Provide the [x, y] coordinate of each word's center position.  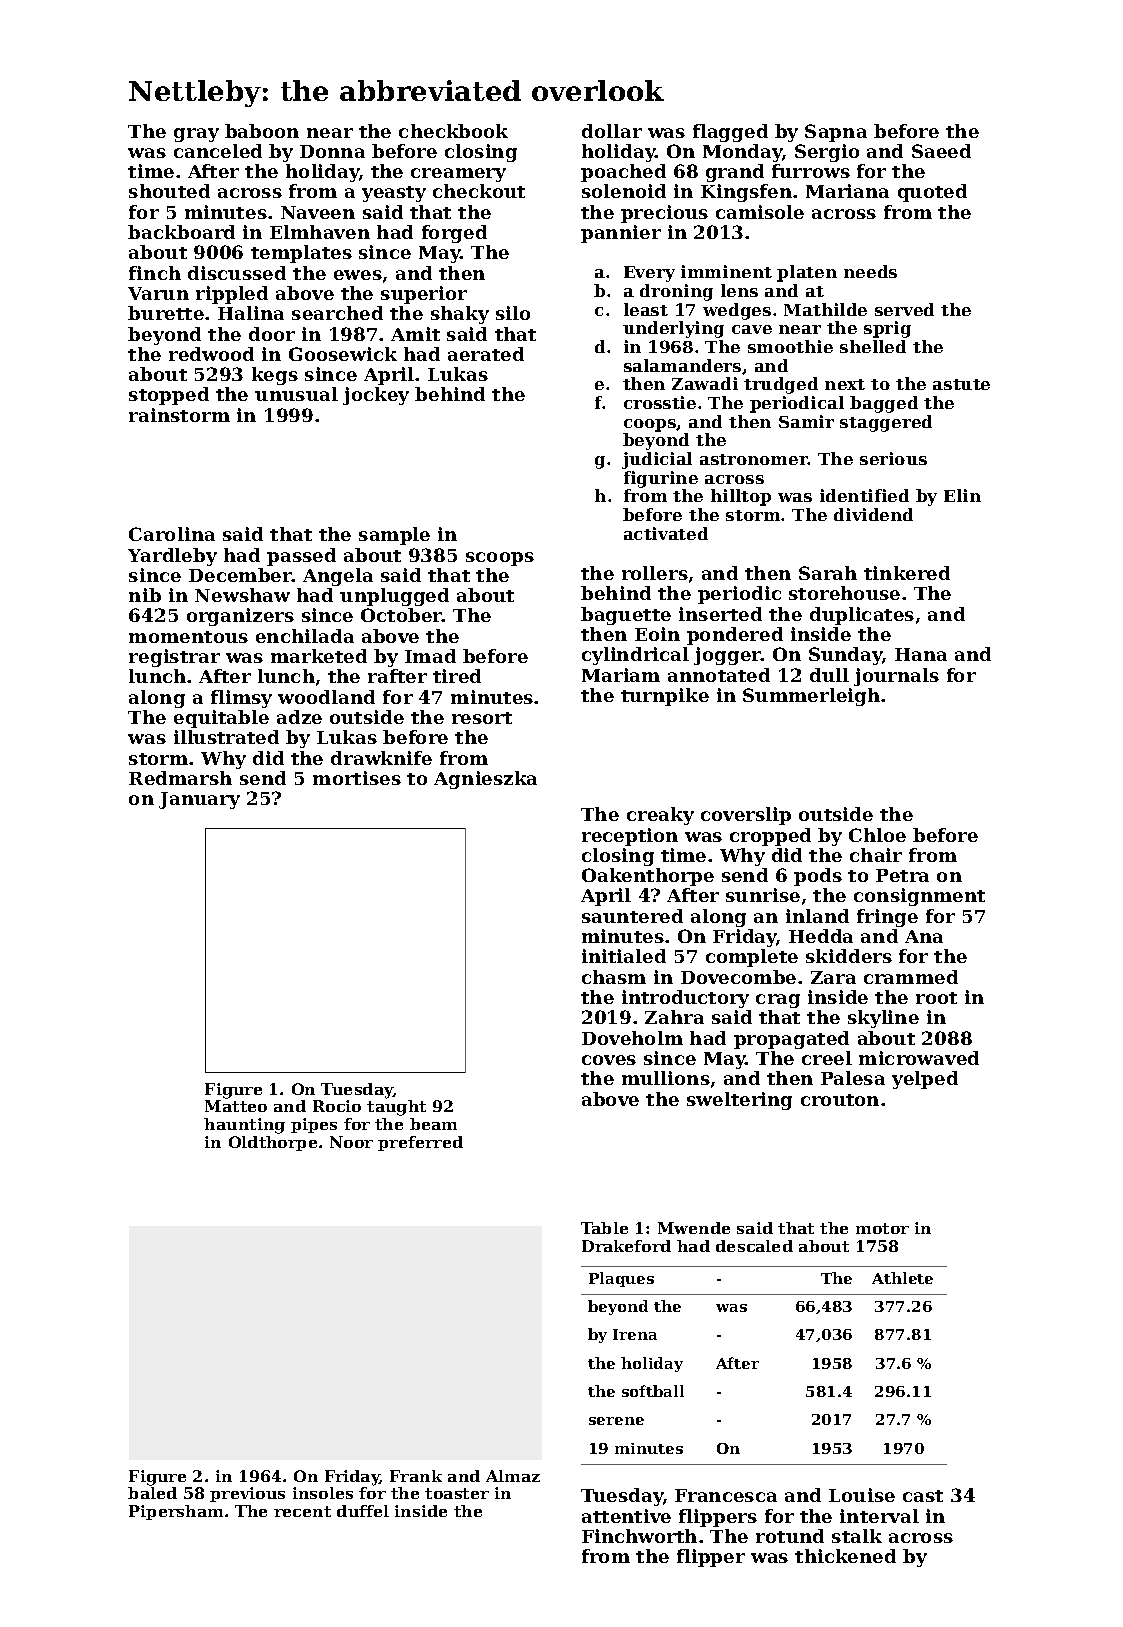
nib [145, 595]
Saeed [941, 151]
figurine [661, 479]
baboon [262, 131]
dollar [612, 131]
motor [882, 1228]
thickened [845, 1556]
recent [302, 1511]
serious [893, 458]
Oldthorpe [273, 1143]
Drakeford [626, 1246]
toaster [457, 1493]
